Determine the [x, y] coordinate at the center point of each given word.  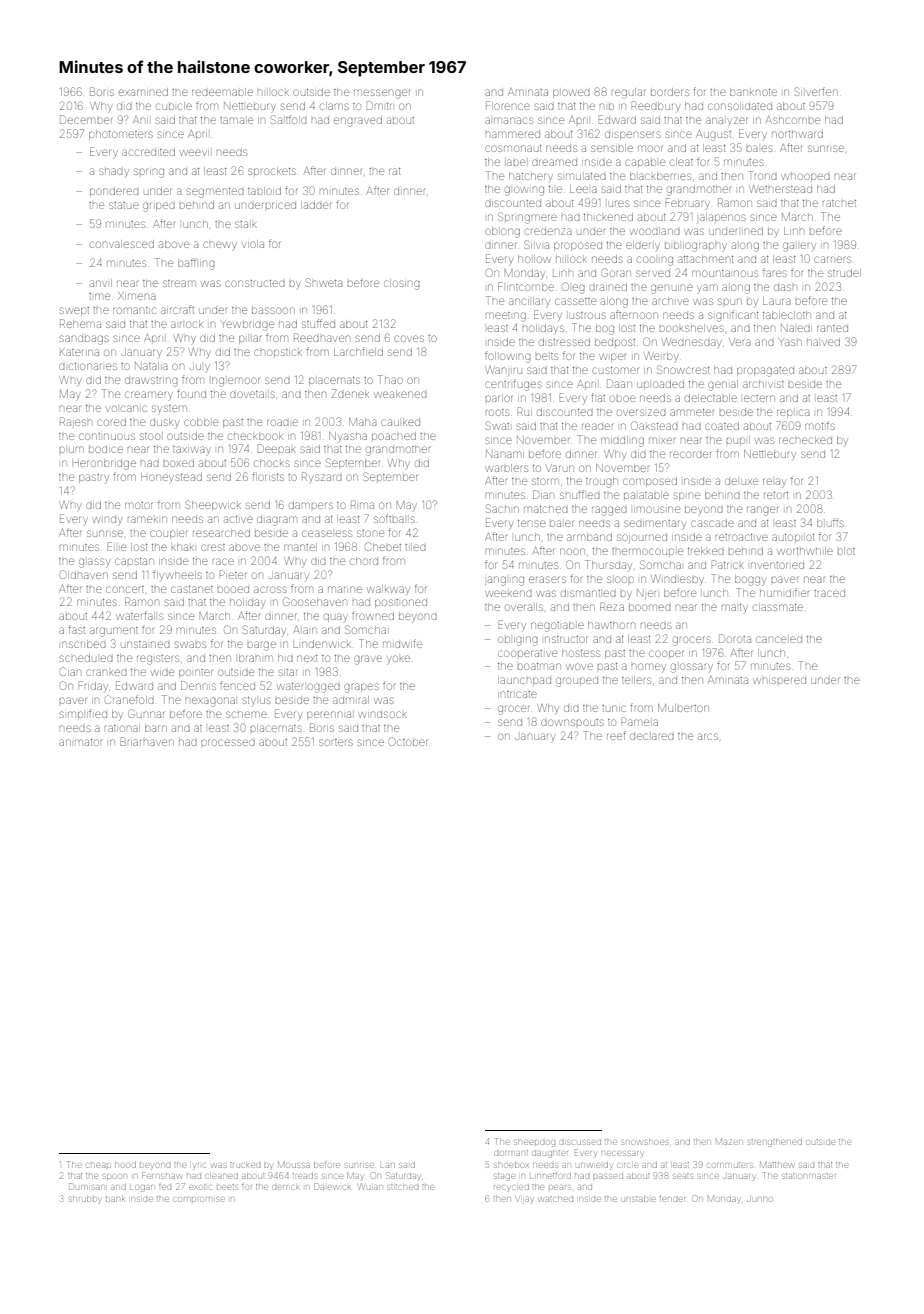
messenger [382, 94]
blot [846, 551]
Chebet [383, 546]
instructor [566, 639]
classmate [778, 607]
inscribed [84, 644]
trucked [245, 1165]
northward [797, 134]
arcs [708, 736]
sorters [336, 742]
